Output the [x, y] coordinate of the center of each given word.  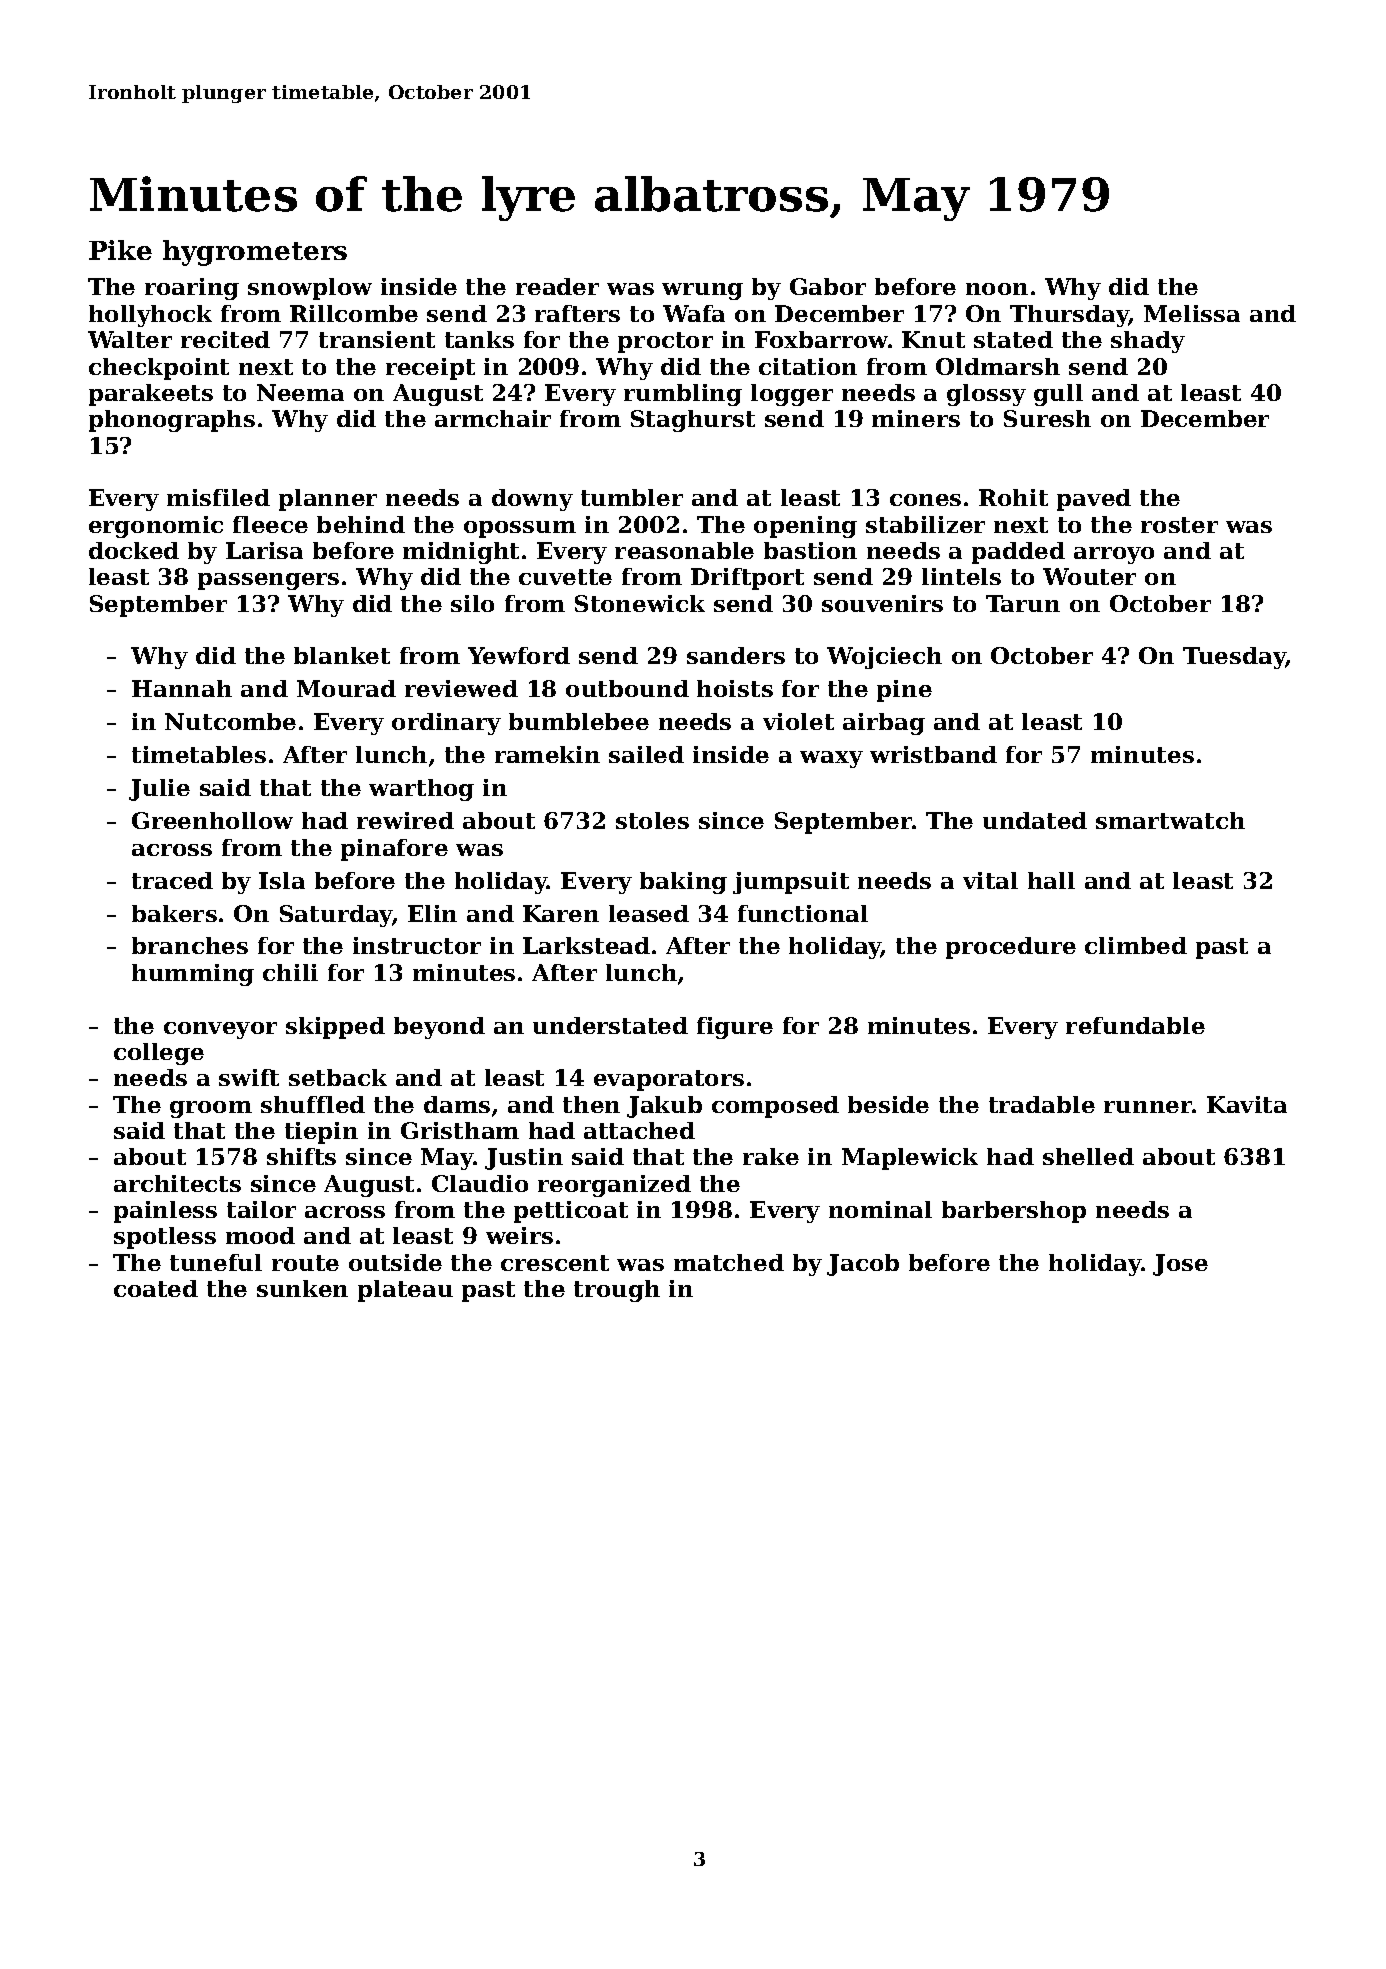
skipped [335, 1028]
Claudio [480, 1183]
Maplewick [910, 1159]
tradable [1042, 1104]
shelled [1088, 1156]
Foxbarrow [821, 339]
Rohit [1013, 497]
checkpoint [159, 369]
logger [792, 395]
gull [1058, 395]
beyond [439, 1028]
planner [328, 500]
